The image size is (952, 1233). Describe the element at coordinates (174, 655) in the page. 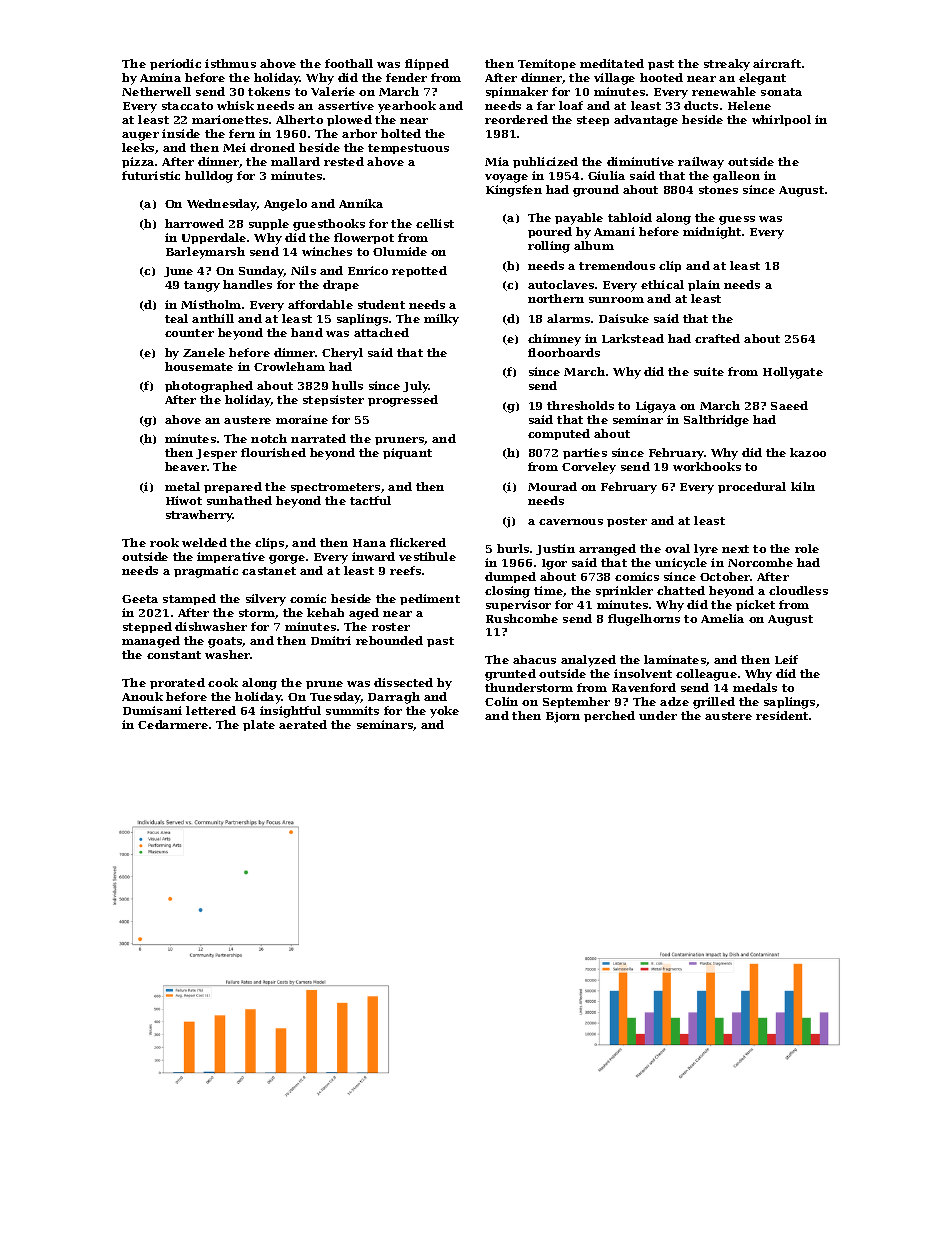

I see `constant` at that location.
